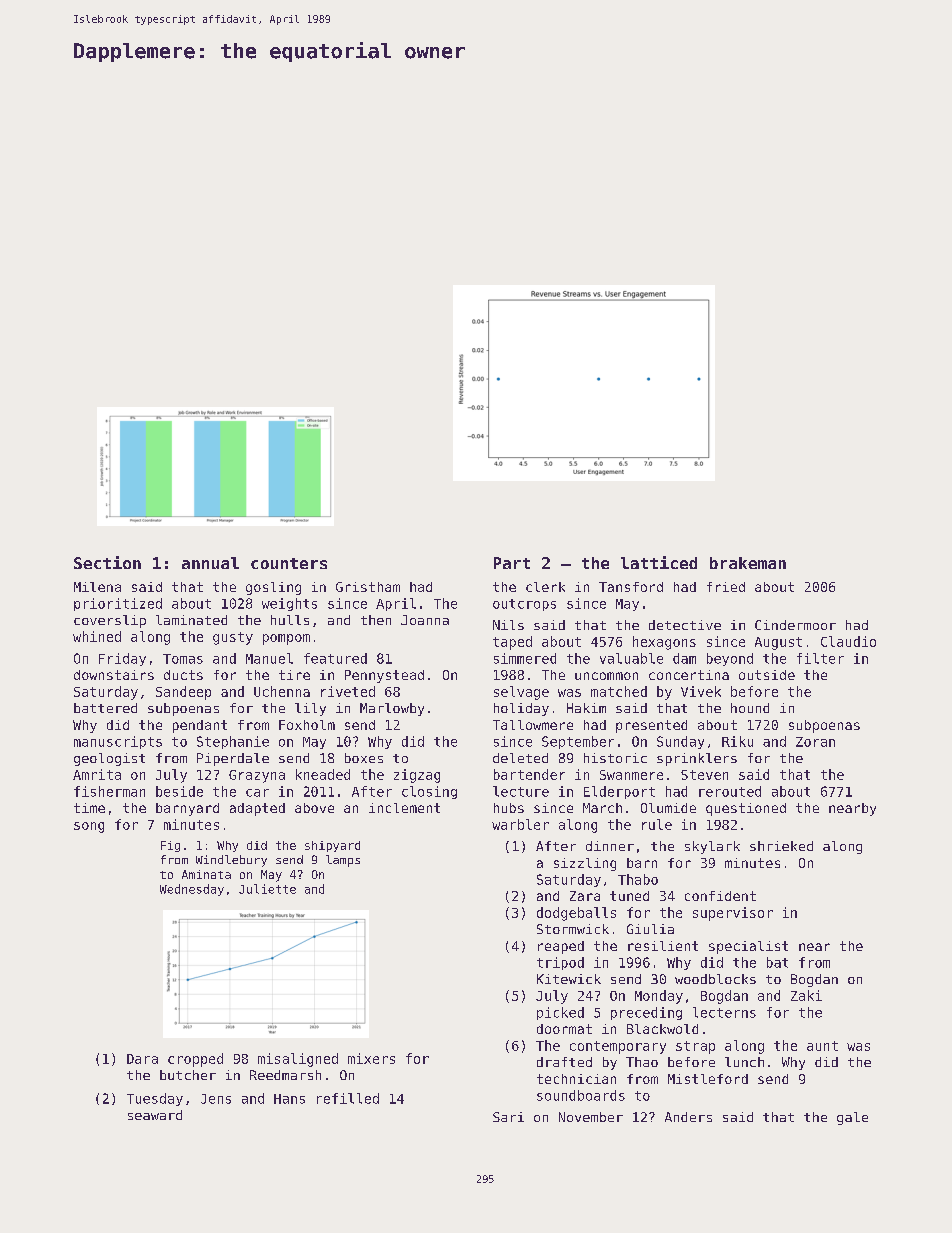 The image size is (952, 1233). Describe the element at coordinates (560, 963) in the screenshot. I see `tripod` at that location.
